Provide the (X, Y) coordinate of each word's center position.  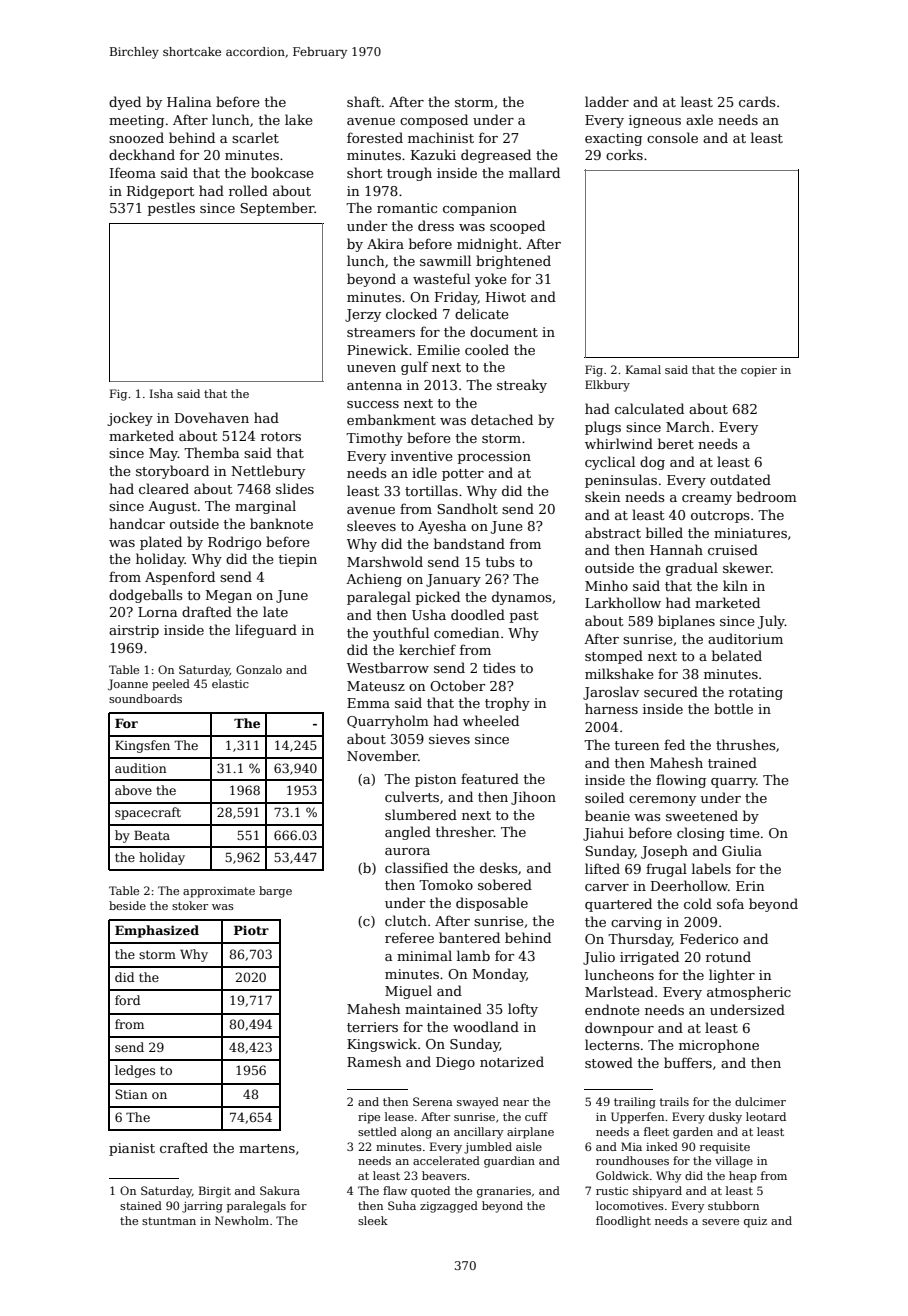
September (277, 209)
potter (463, 475)
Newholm (242, 1220)
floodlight (623, 1222)
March (688, 426)
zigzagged (449, 1207)
